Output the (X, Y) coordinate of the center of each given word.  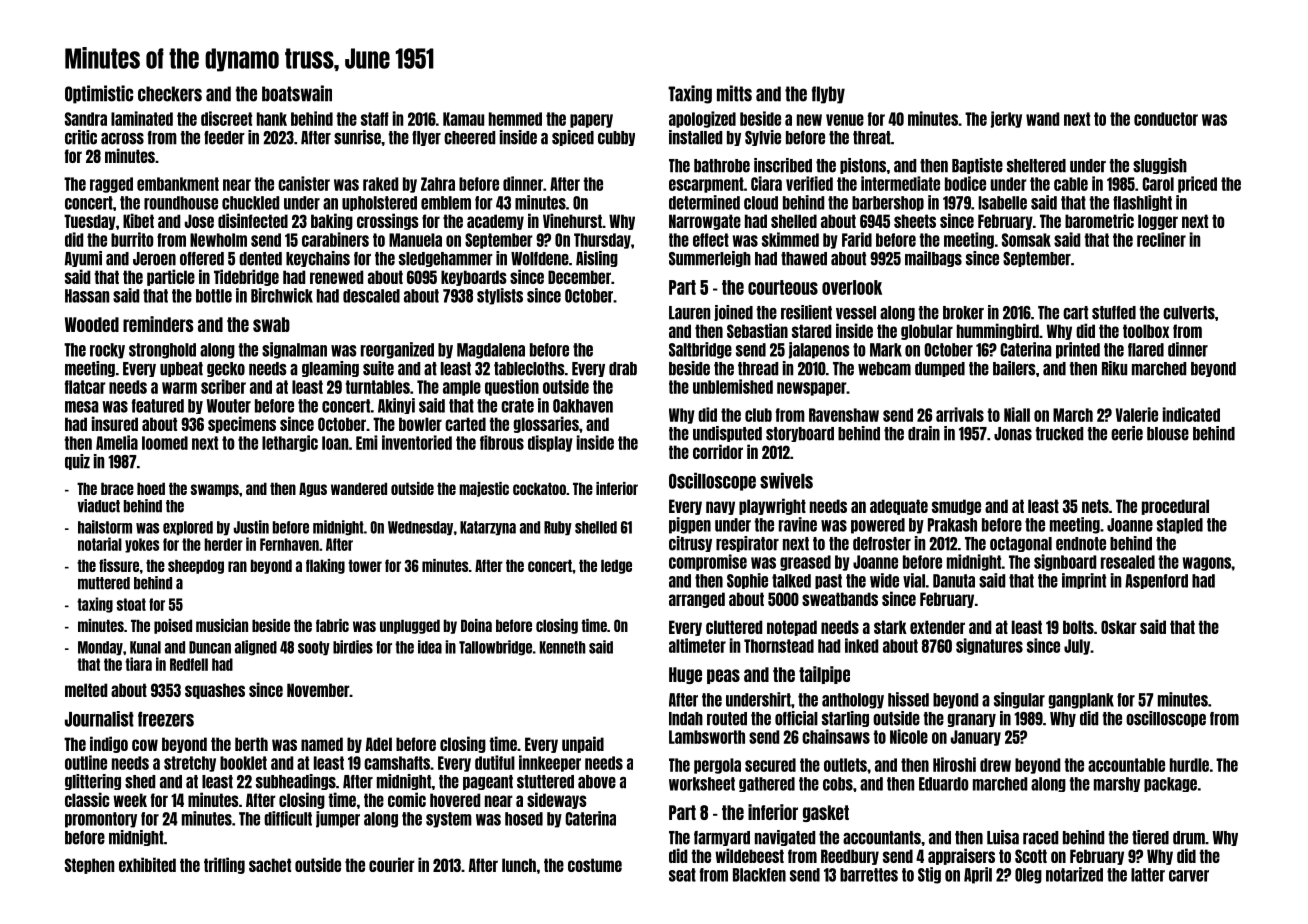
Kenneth (563, 647)
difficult (288, 818)
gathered (767, 784)
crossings (388, 221)
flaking (325, 566)
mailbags (933, 259)
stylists (500, 296)
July (1077, 647)
